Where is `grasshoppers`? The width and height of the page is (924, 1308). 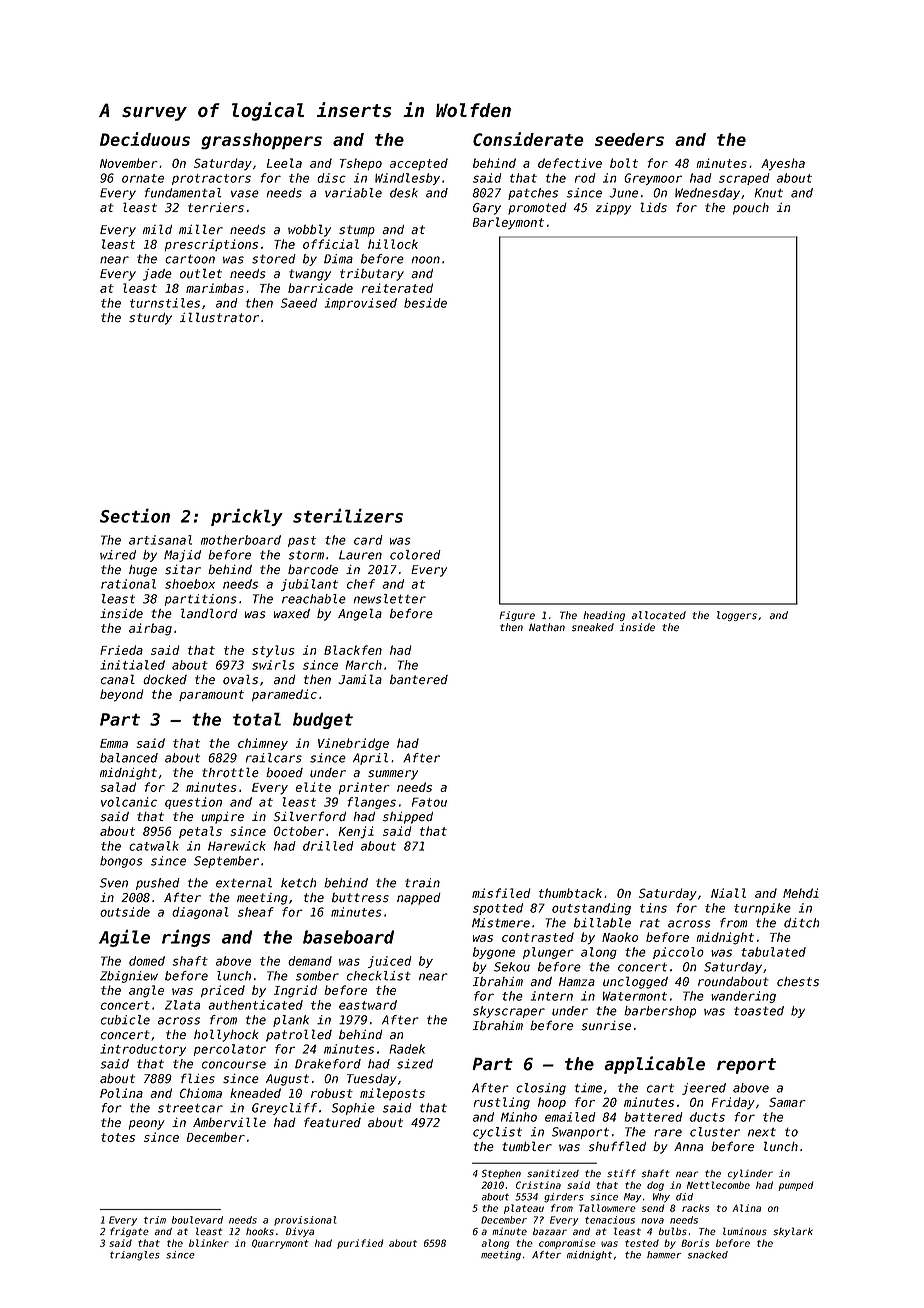 grasshoppers is located at coordinates (261, 141).
